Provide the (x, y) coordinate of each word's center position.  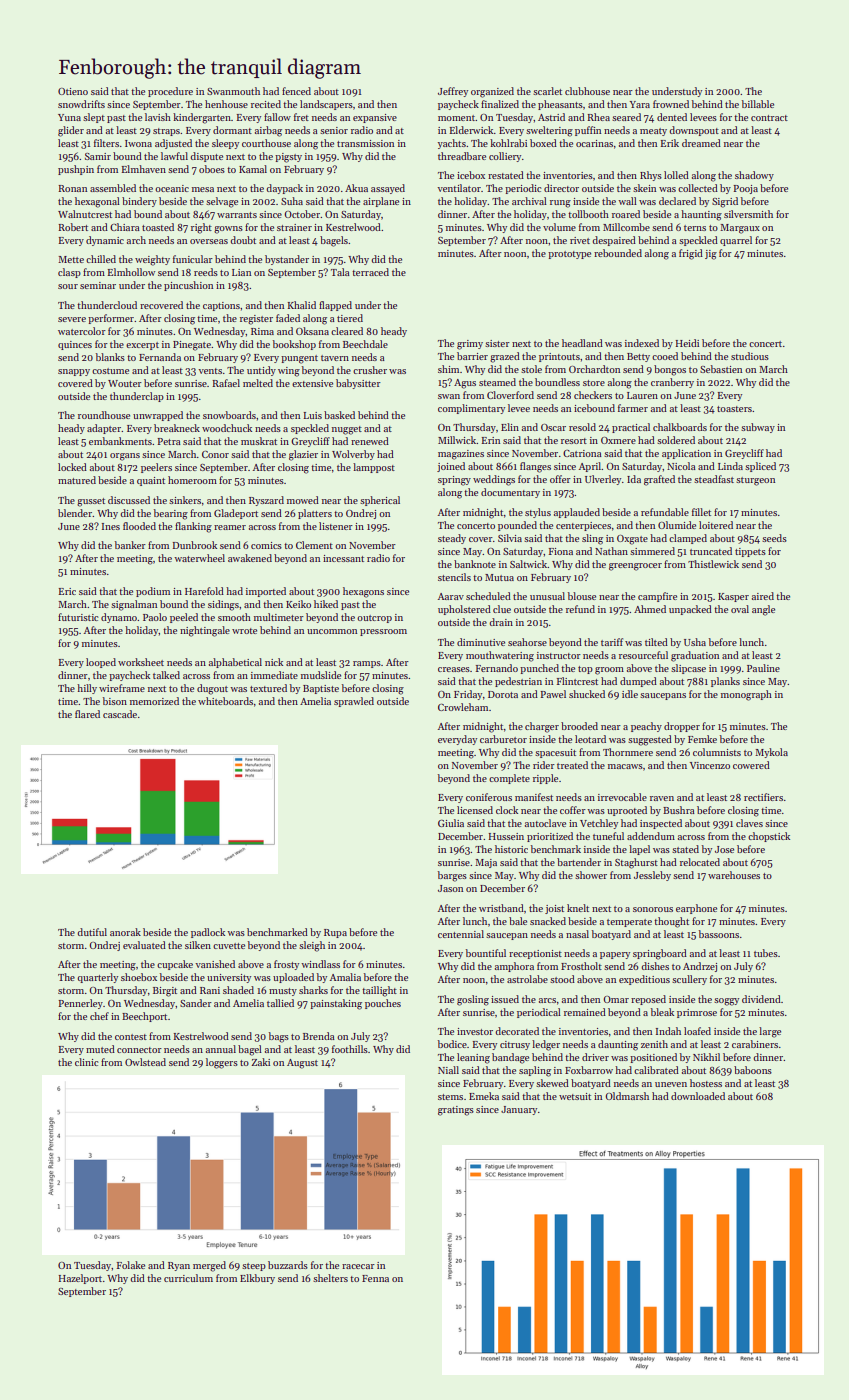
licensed (475, 810)
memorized (154, 701)
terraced (370, 272)
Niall (448, 1070)
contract (769, 118)
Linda (730, 466)
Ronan (72, 188)
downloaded (698, 1096)
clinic (86, 1062)
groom (609, 671)
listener (336, 526)
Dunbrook (195, 545)
